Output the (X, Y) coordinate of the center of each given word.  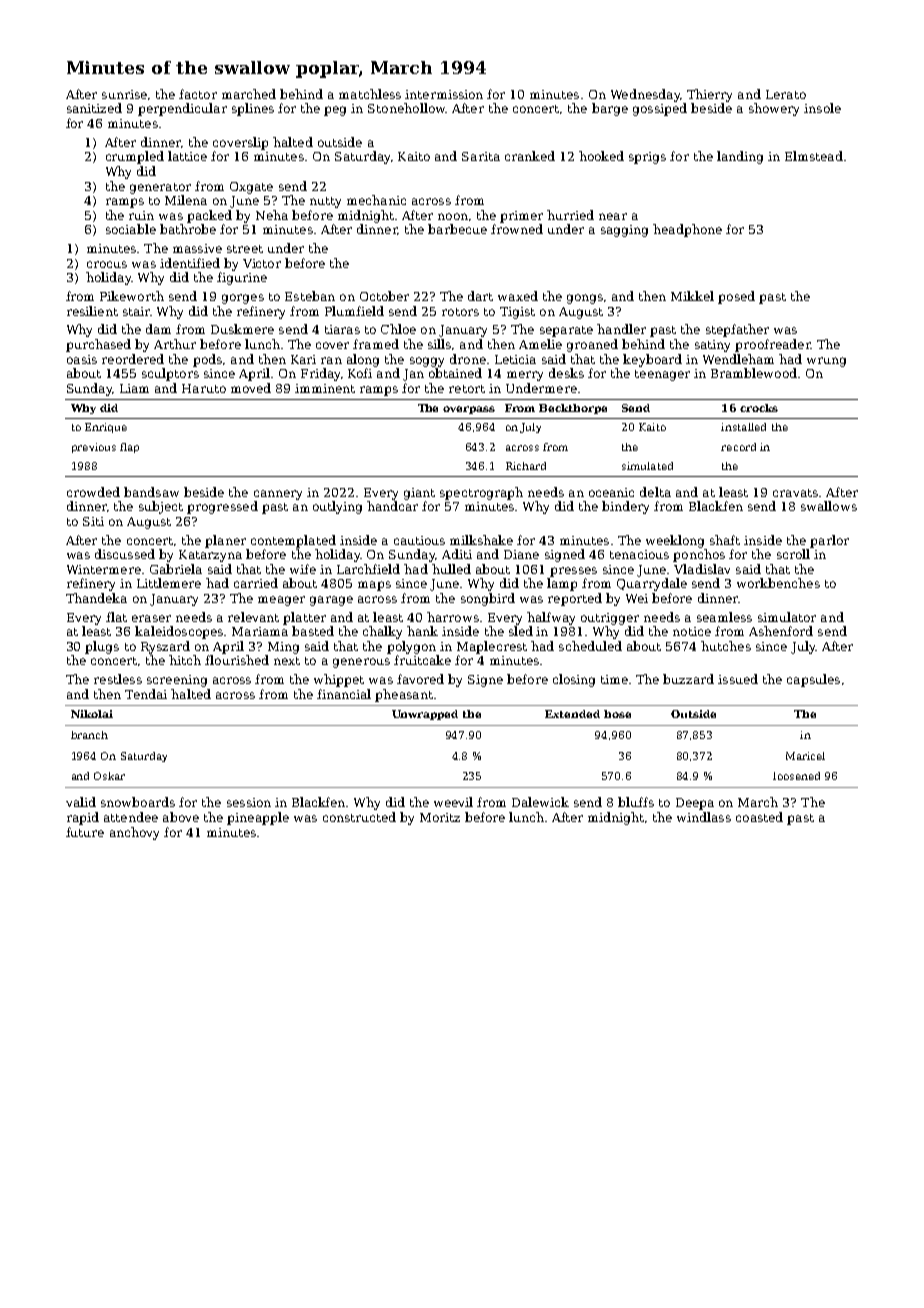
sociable (131, 229)
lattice (187, 156)
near (613, 216)
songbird (488, 599)
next (287, 661)
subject (161, 507)
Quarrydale (652, 584)
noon (453, 216)
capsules (813, 680)
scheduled (590, 646)
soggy (427, 362)
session (249, 802)
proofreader (773, 345)
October (384, 296)
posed (736, 297)
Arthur (175, 344)
